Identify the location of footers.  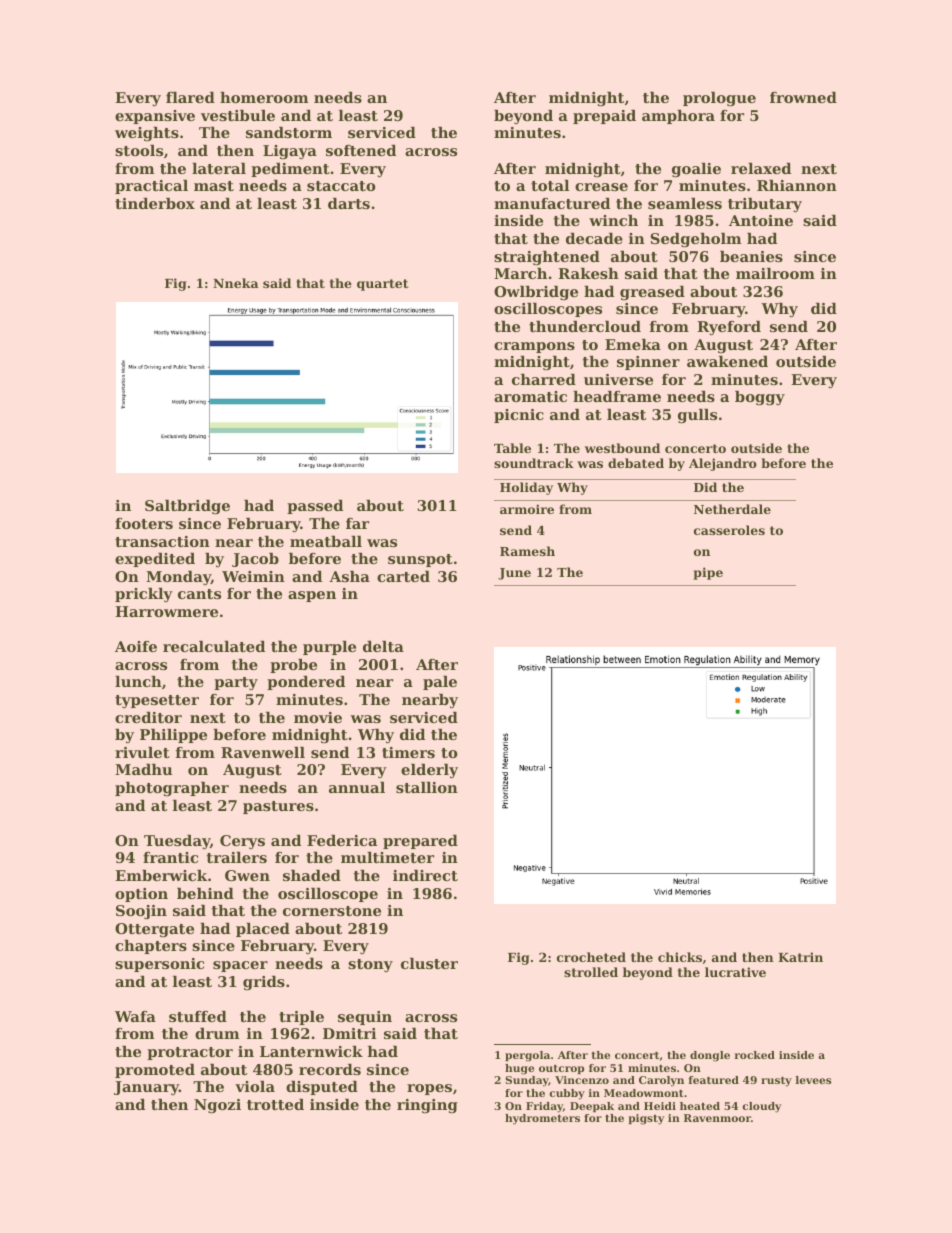
(144, 523).
